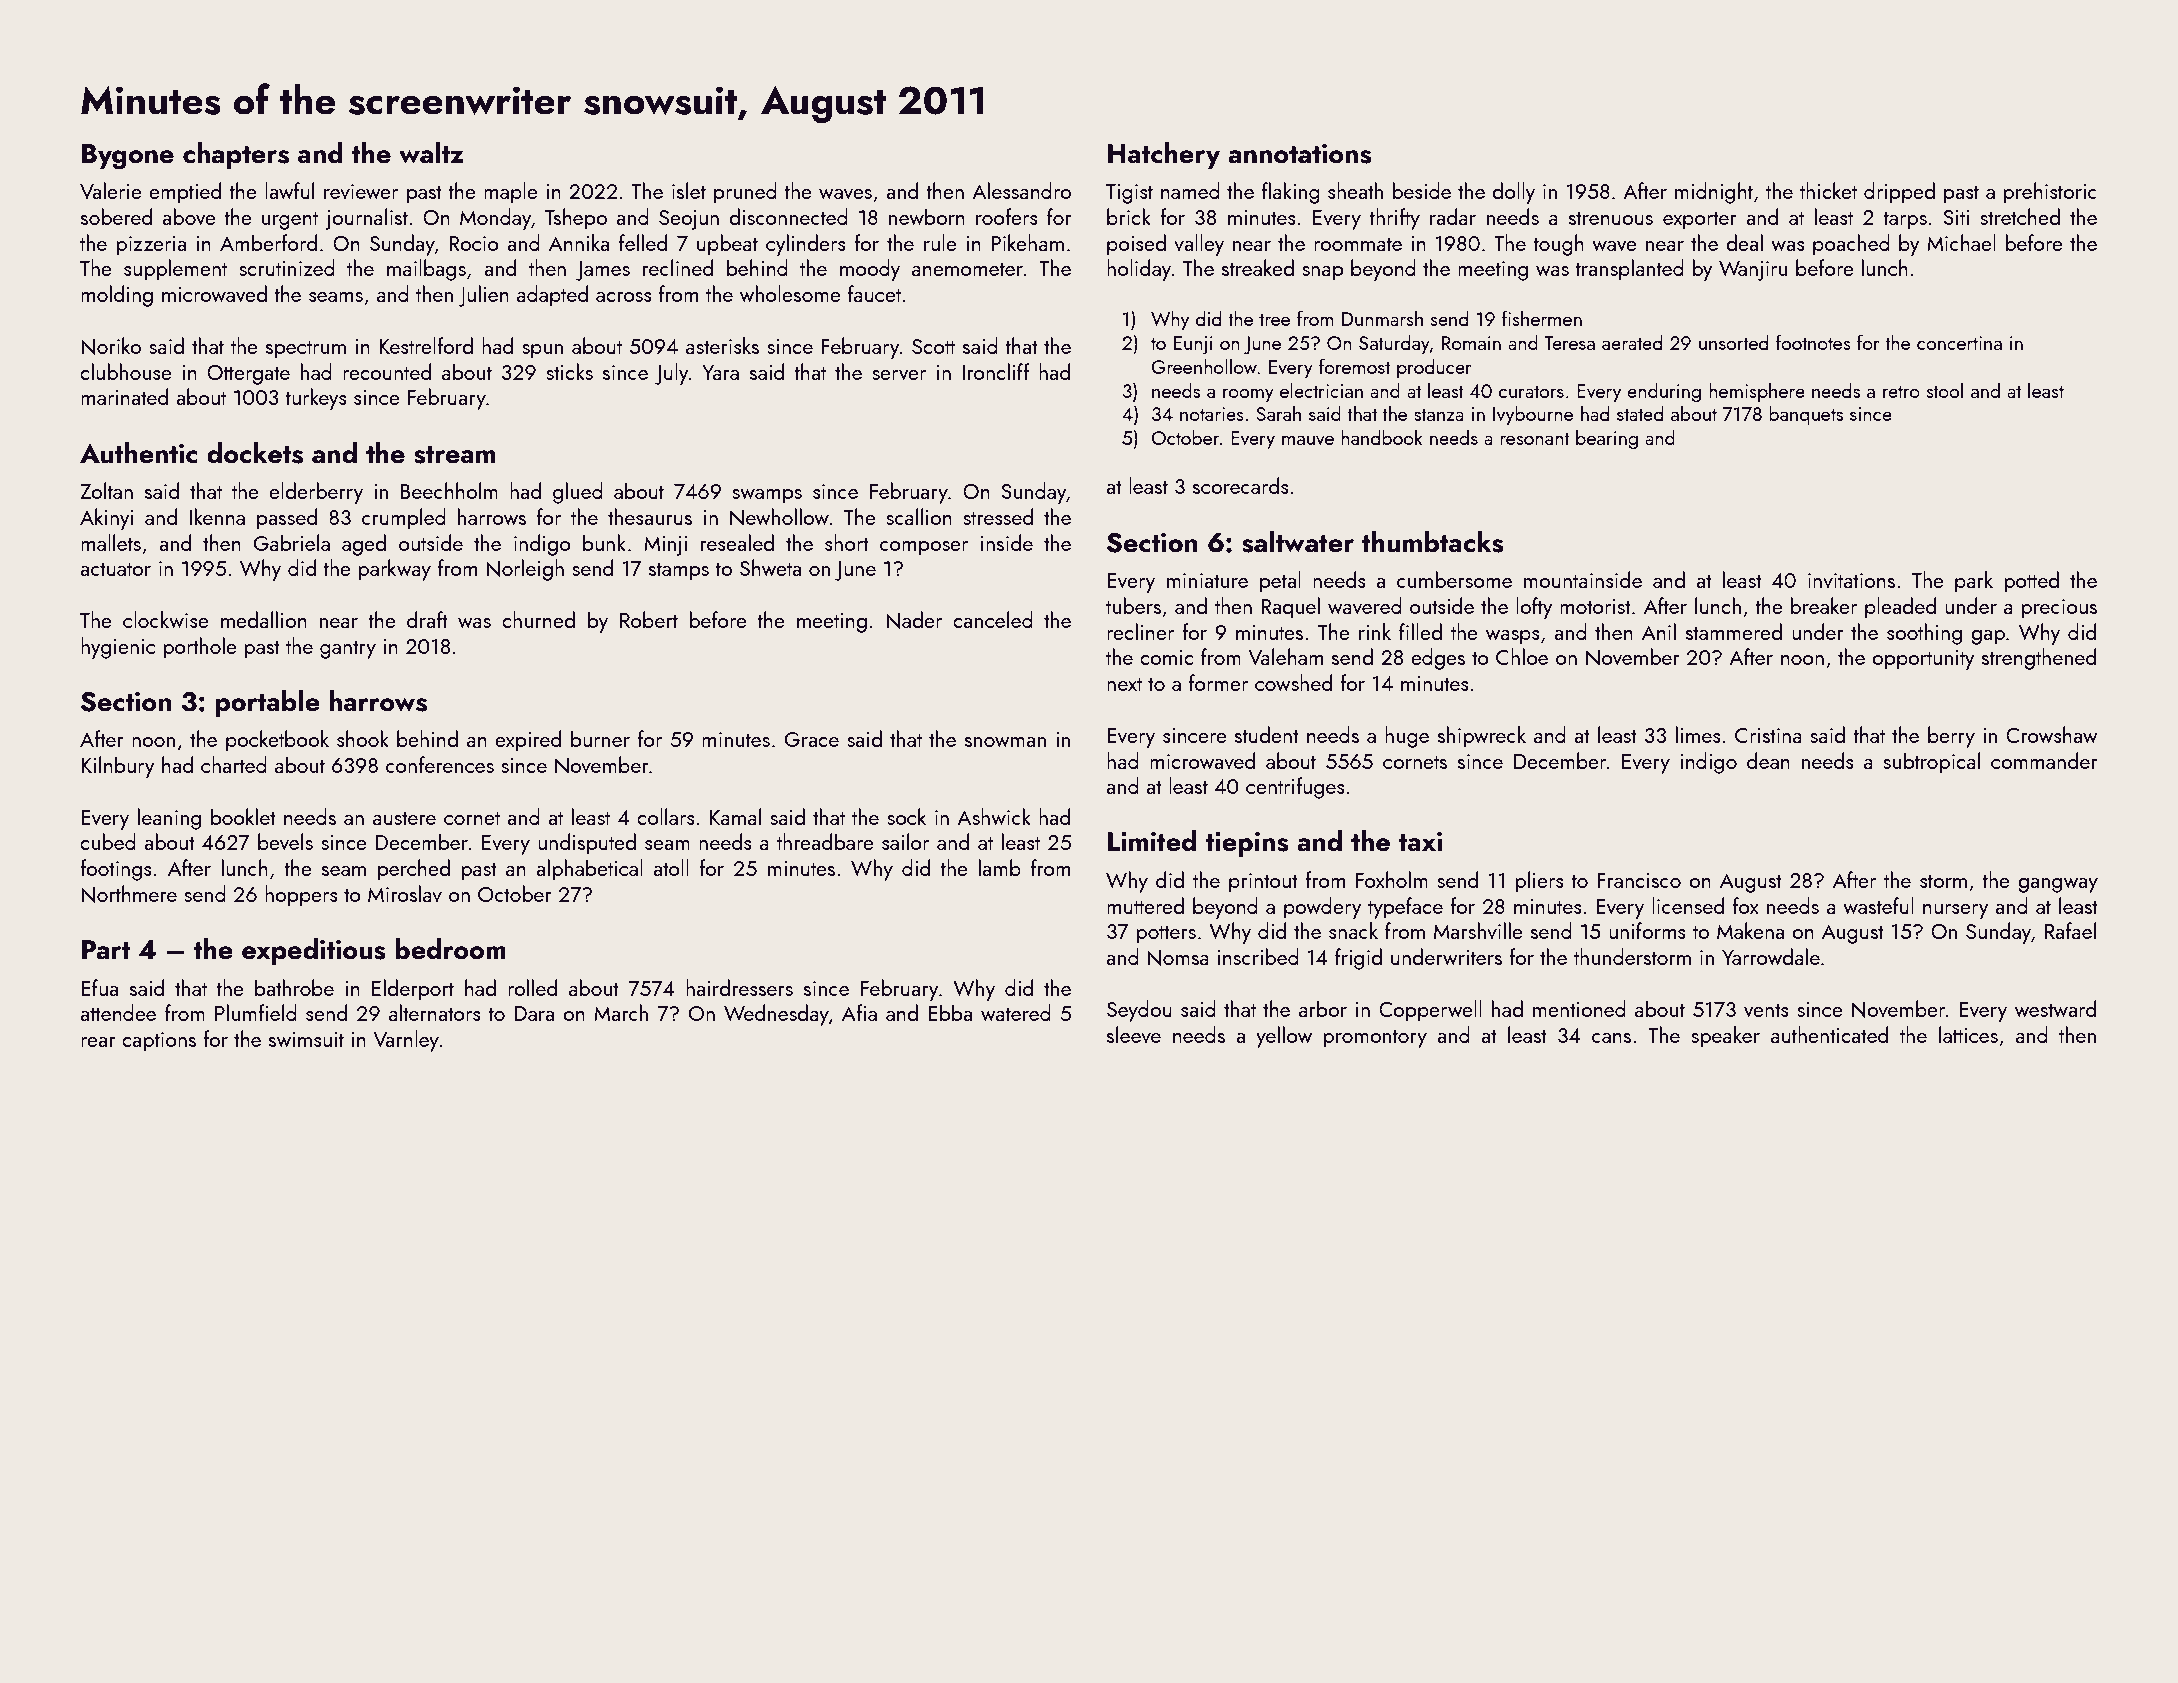  I want to click on tubers, so click(1133, 605).
